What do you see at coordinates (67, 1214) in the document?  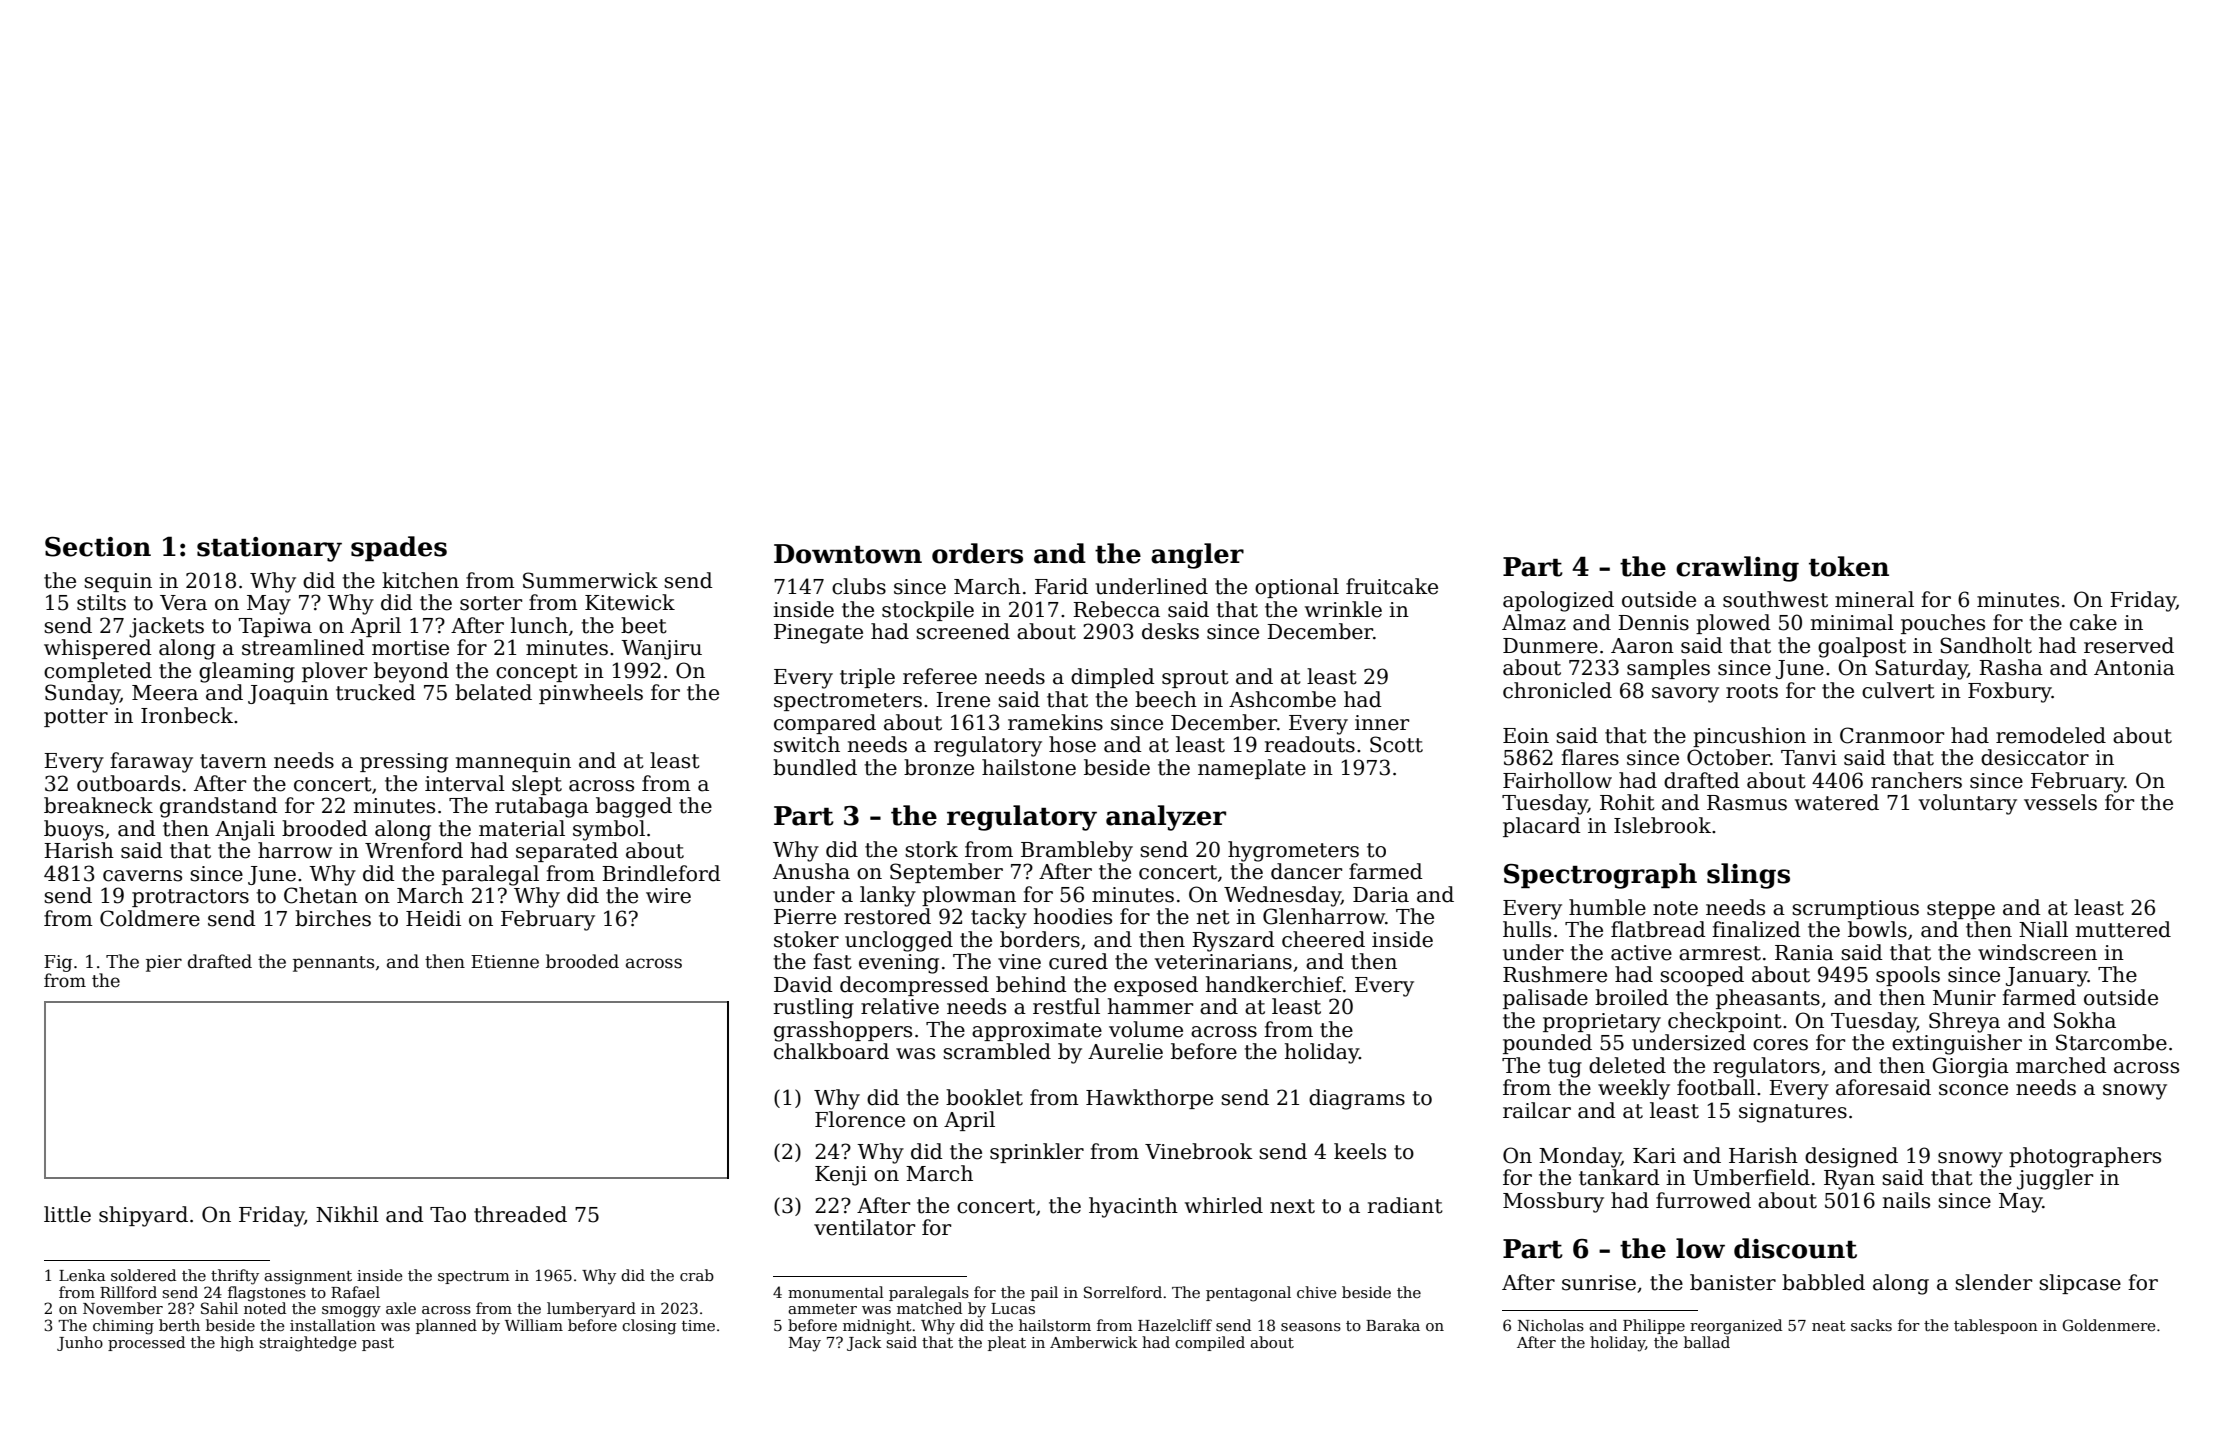 I see `little` at bounding box center [67, 1214].
